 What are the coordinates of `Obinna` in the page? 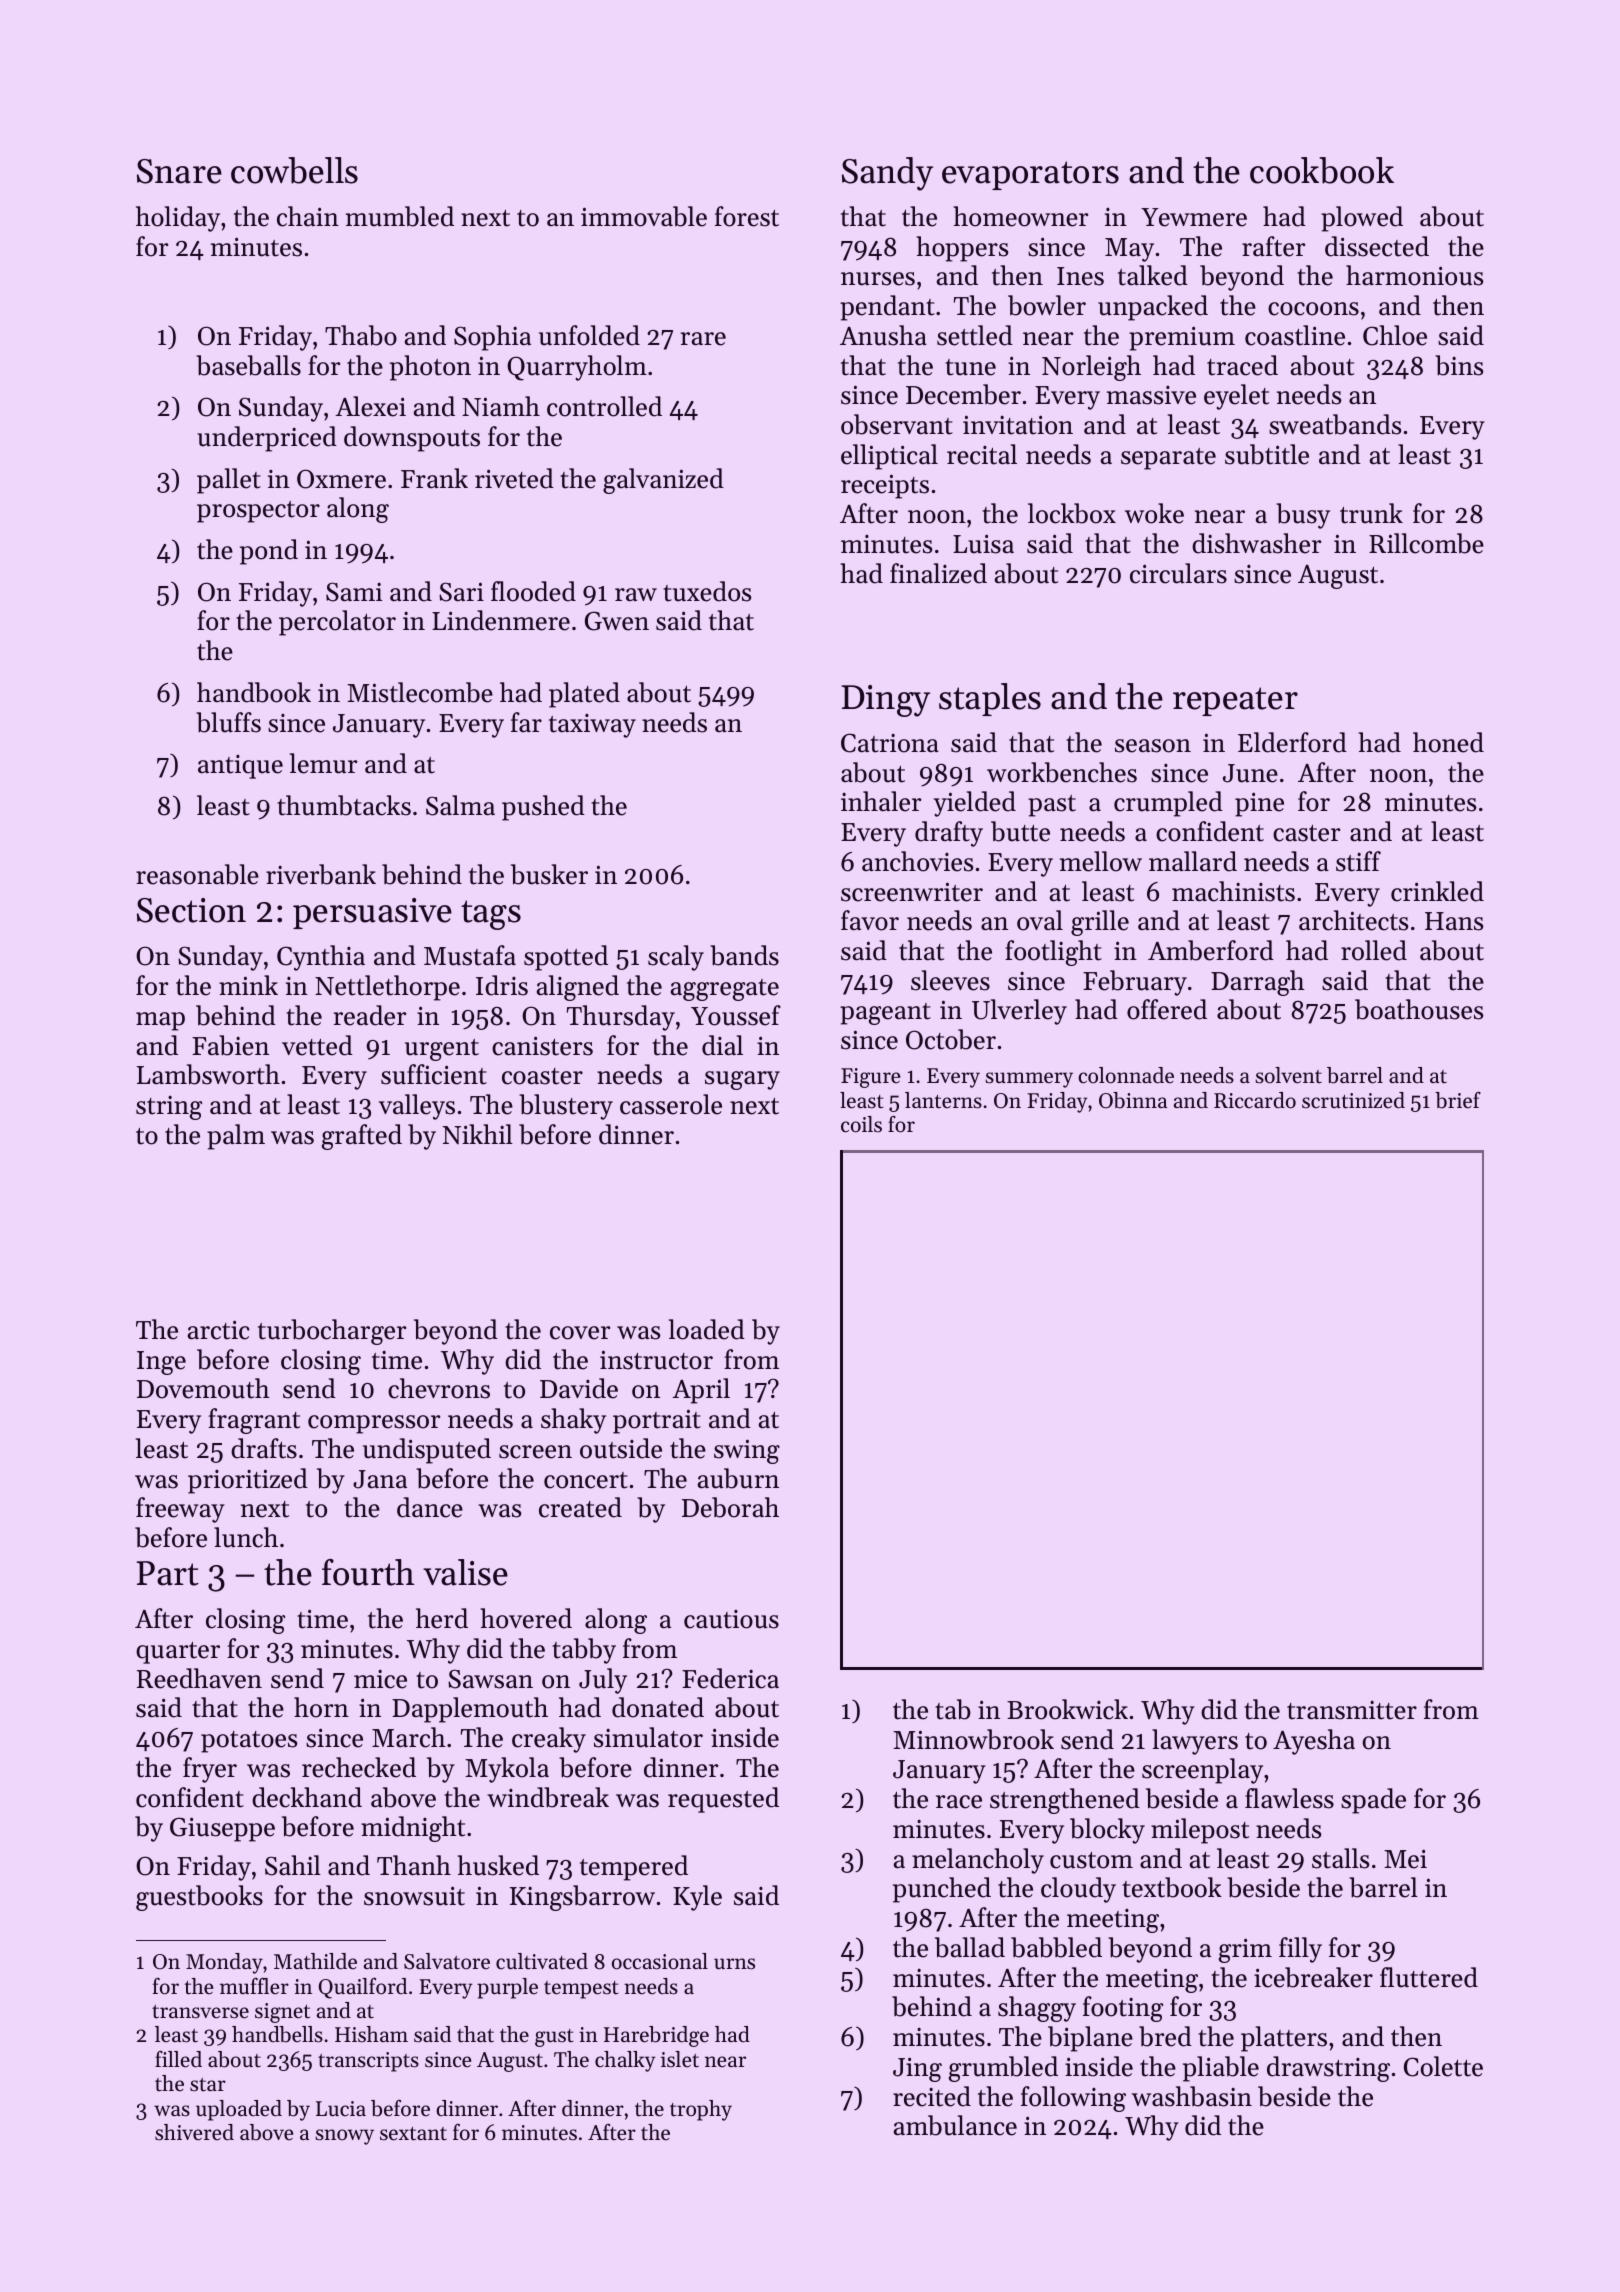 It's located at (1133, 1100).
